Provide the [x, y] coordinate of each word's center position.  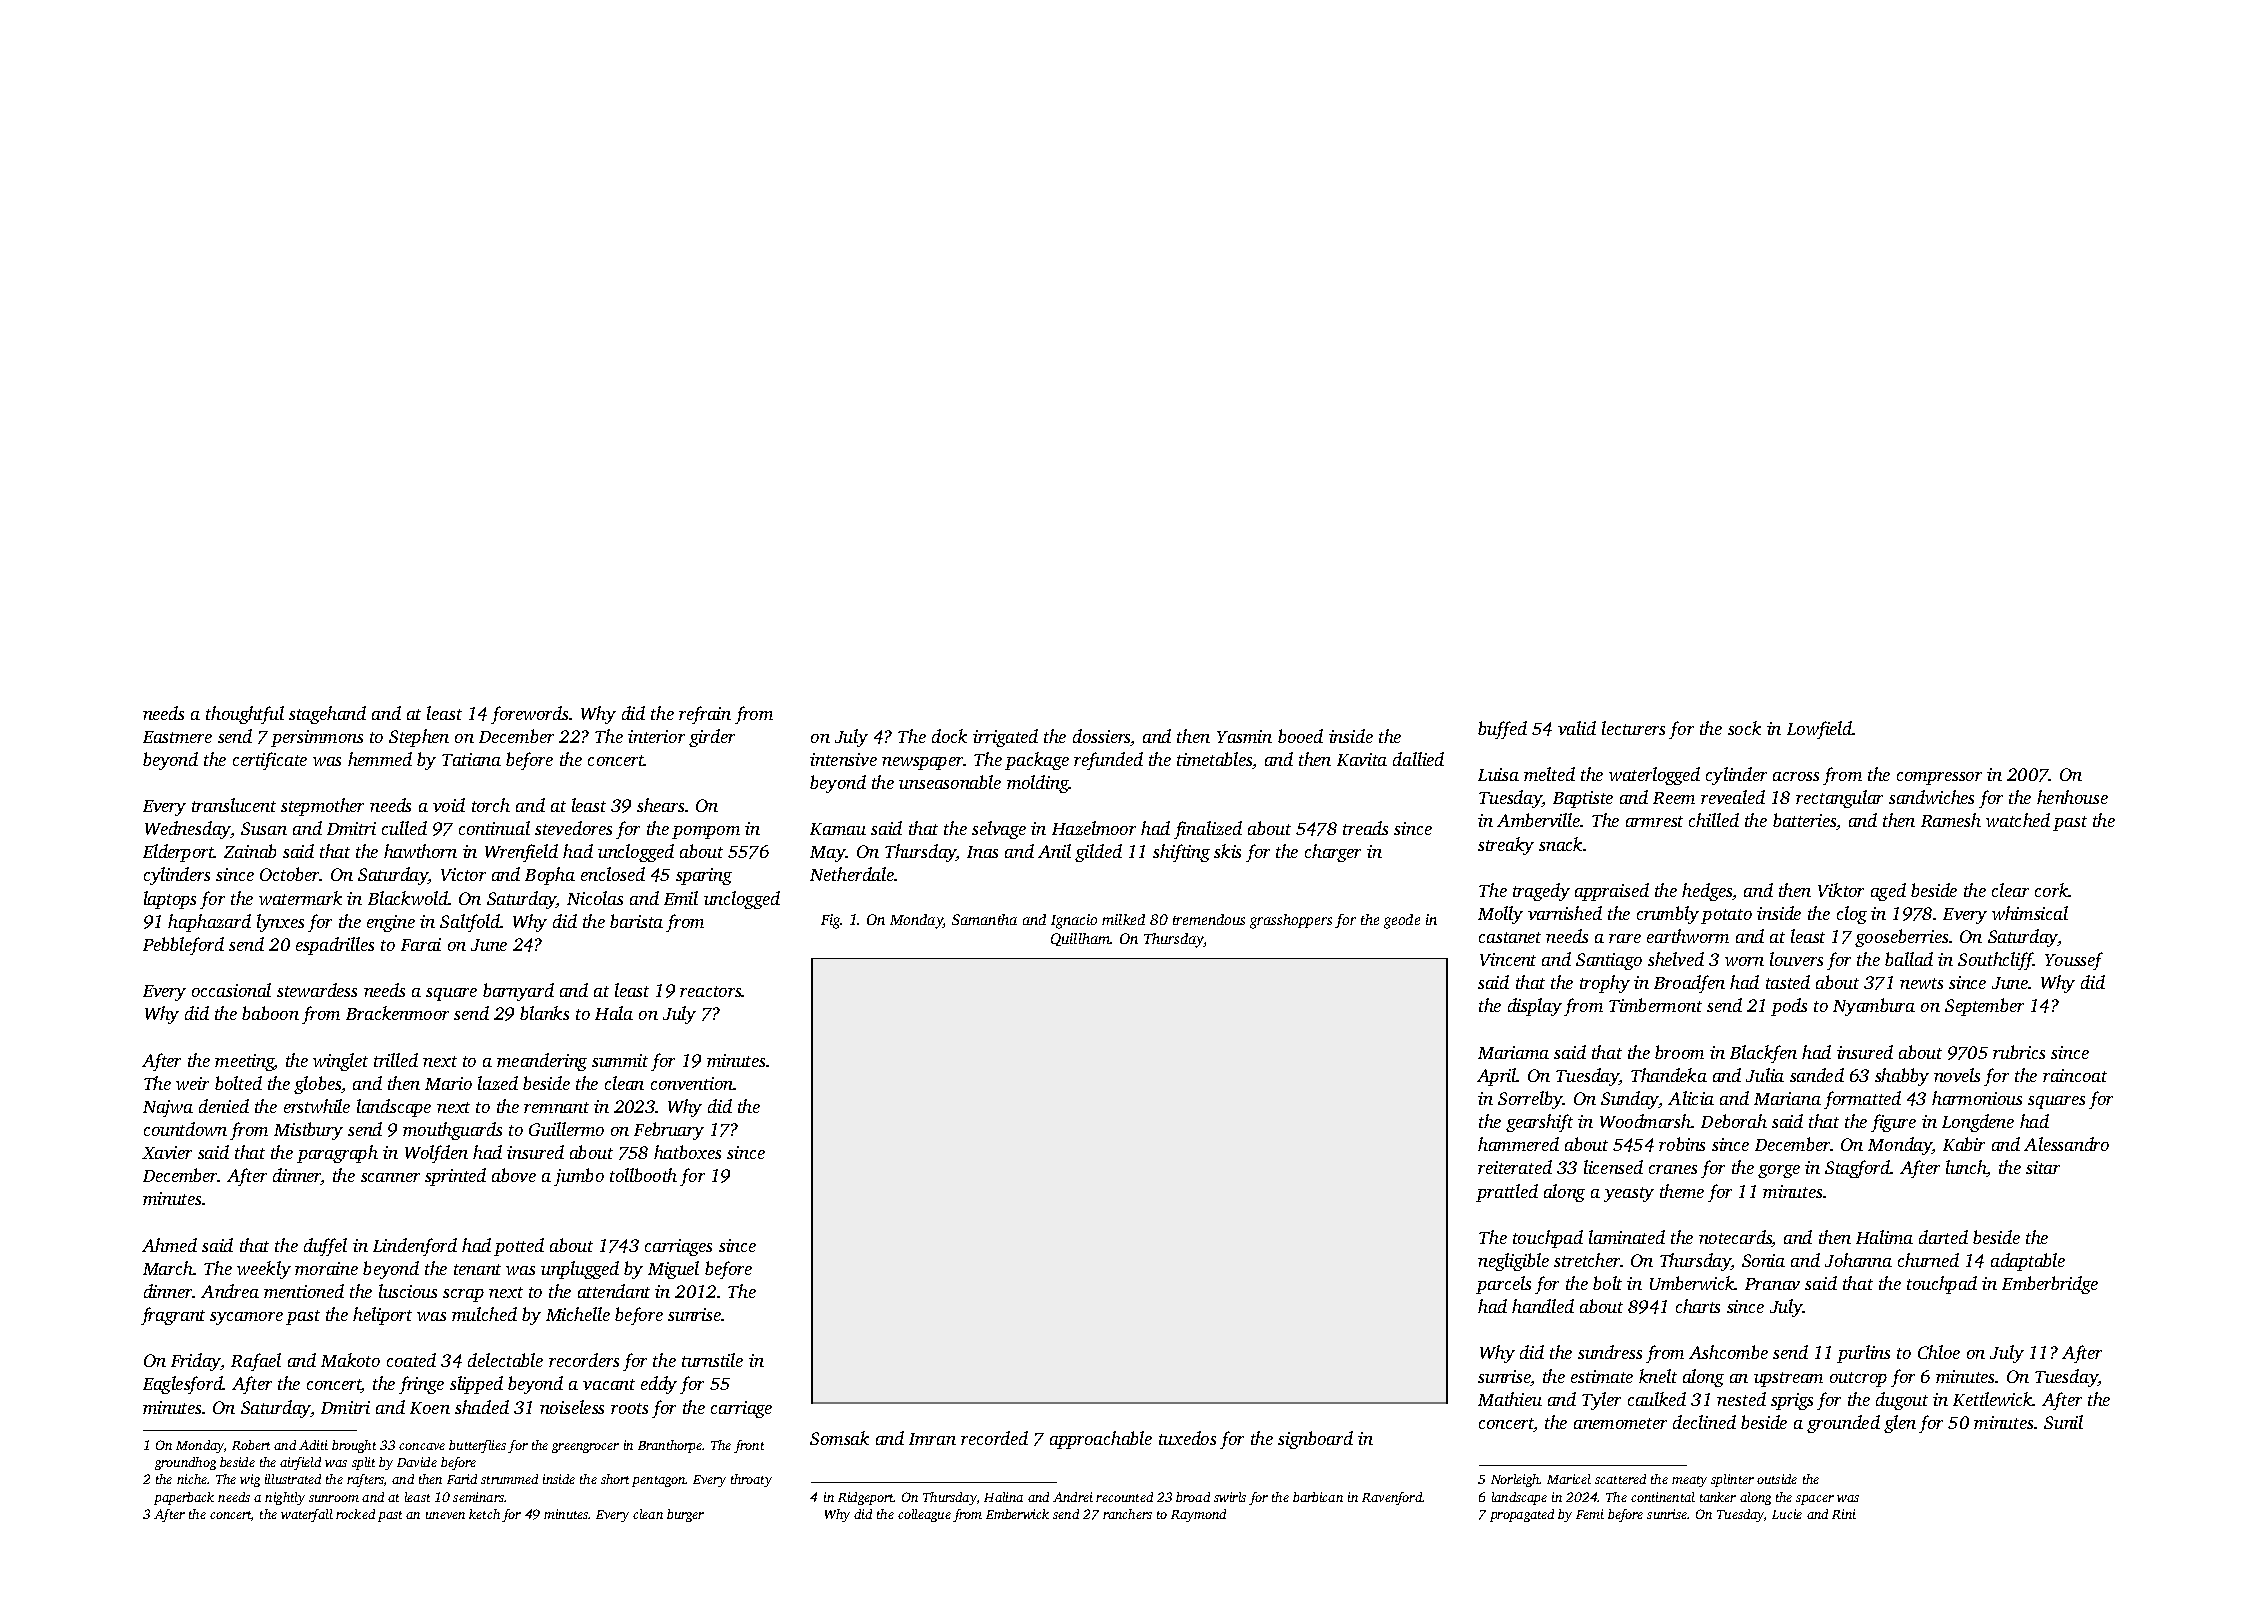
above [514, 1175]
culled [404, 828]
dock [949, 736]
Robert [251, 1445]
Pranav [1772, 1284]
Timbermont [1655, 1005]
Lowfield [1820, 730]
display [1535, 1007]
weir [192, 1083]
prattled [1507, 1193]
